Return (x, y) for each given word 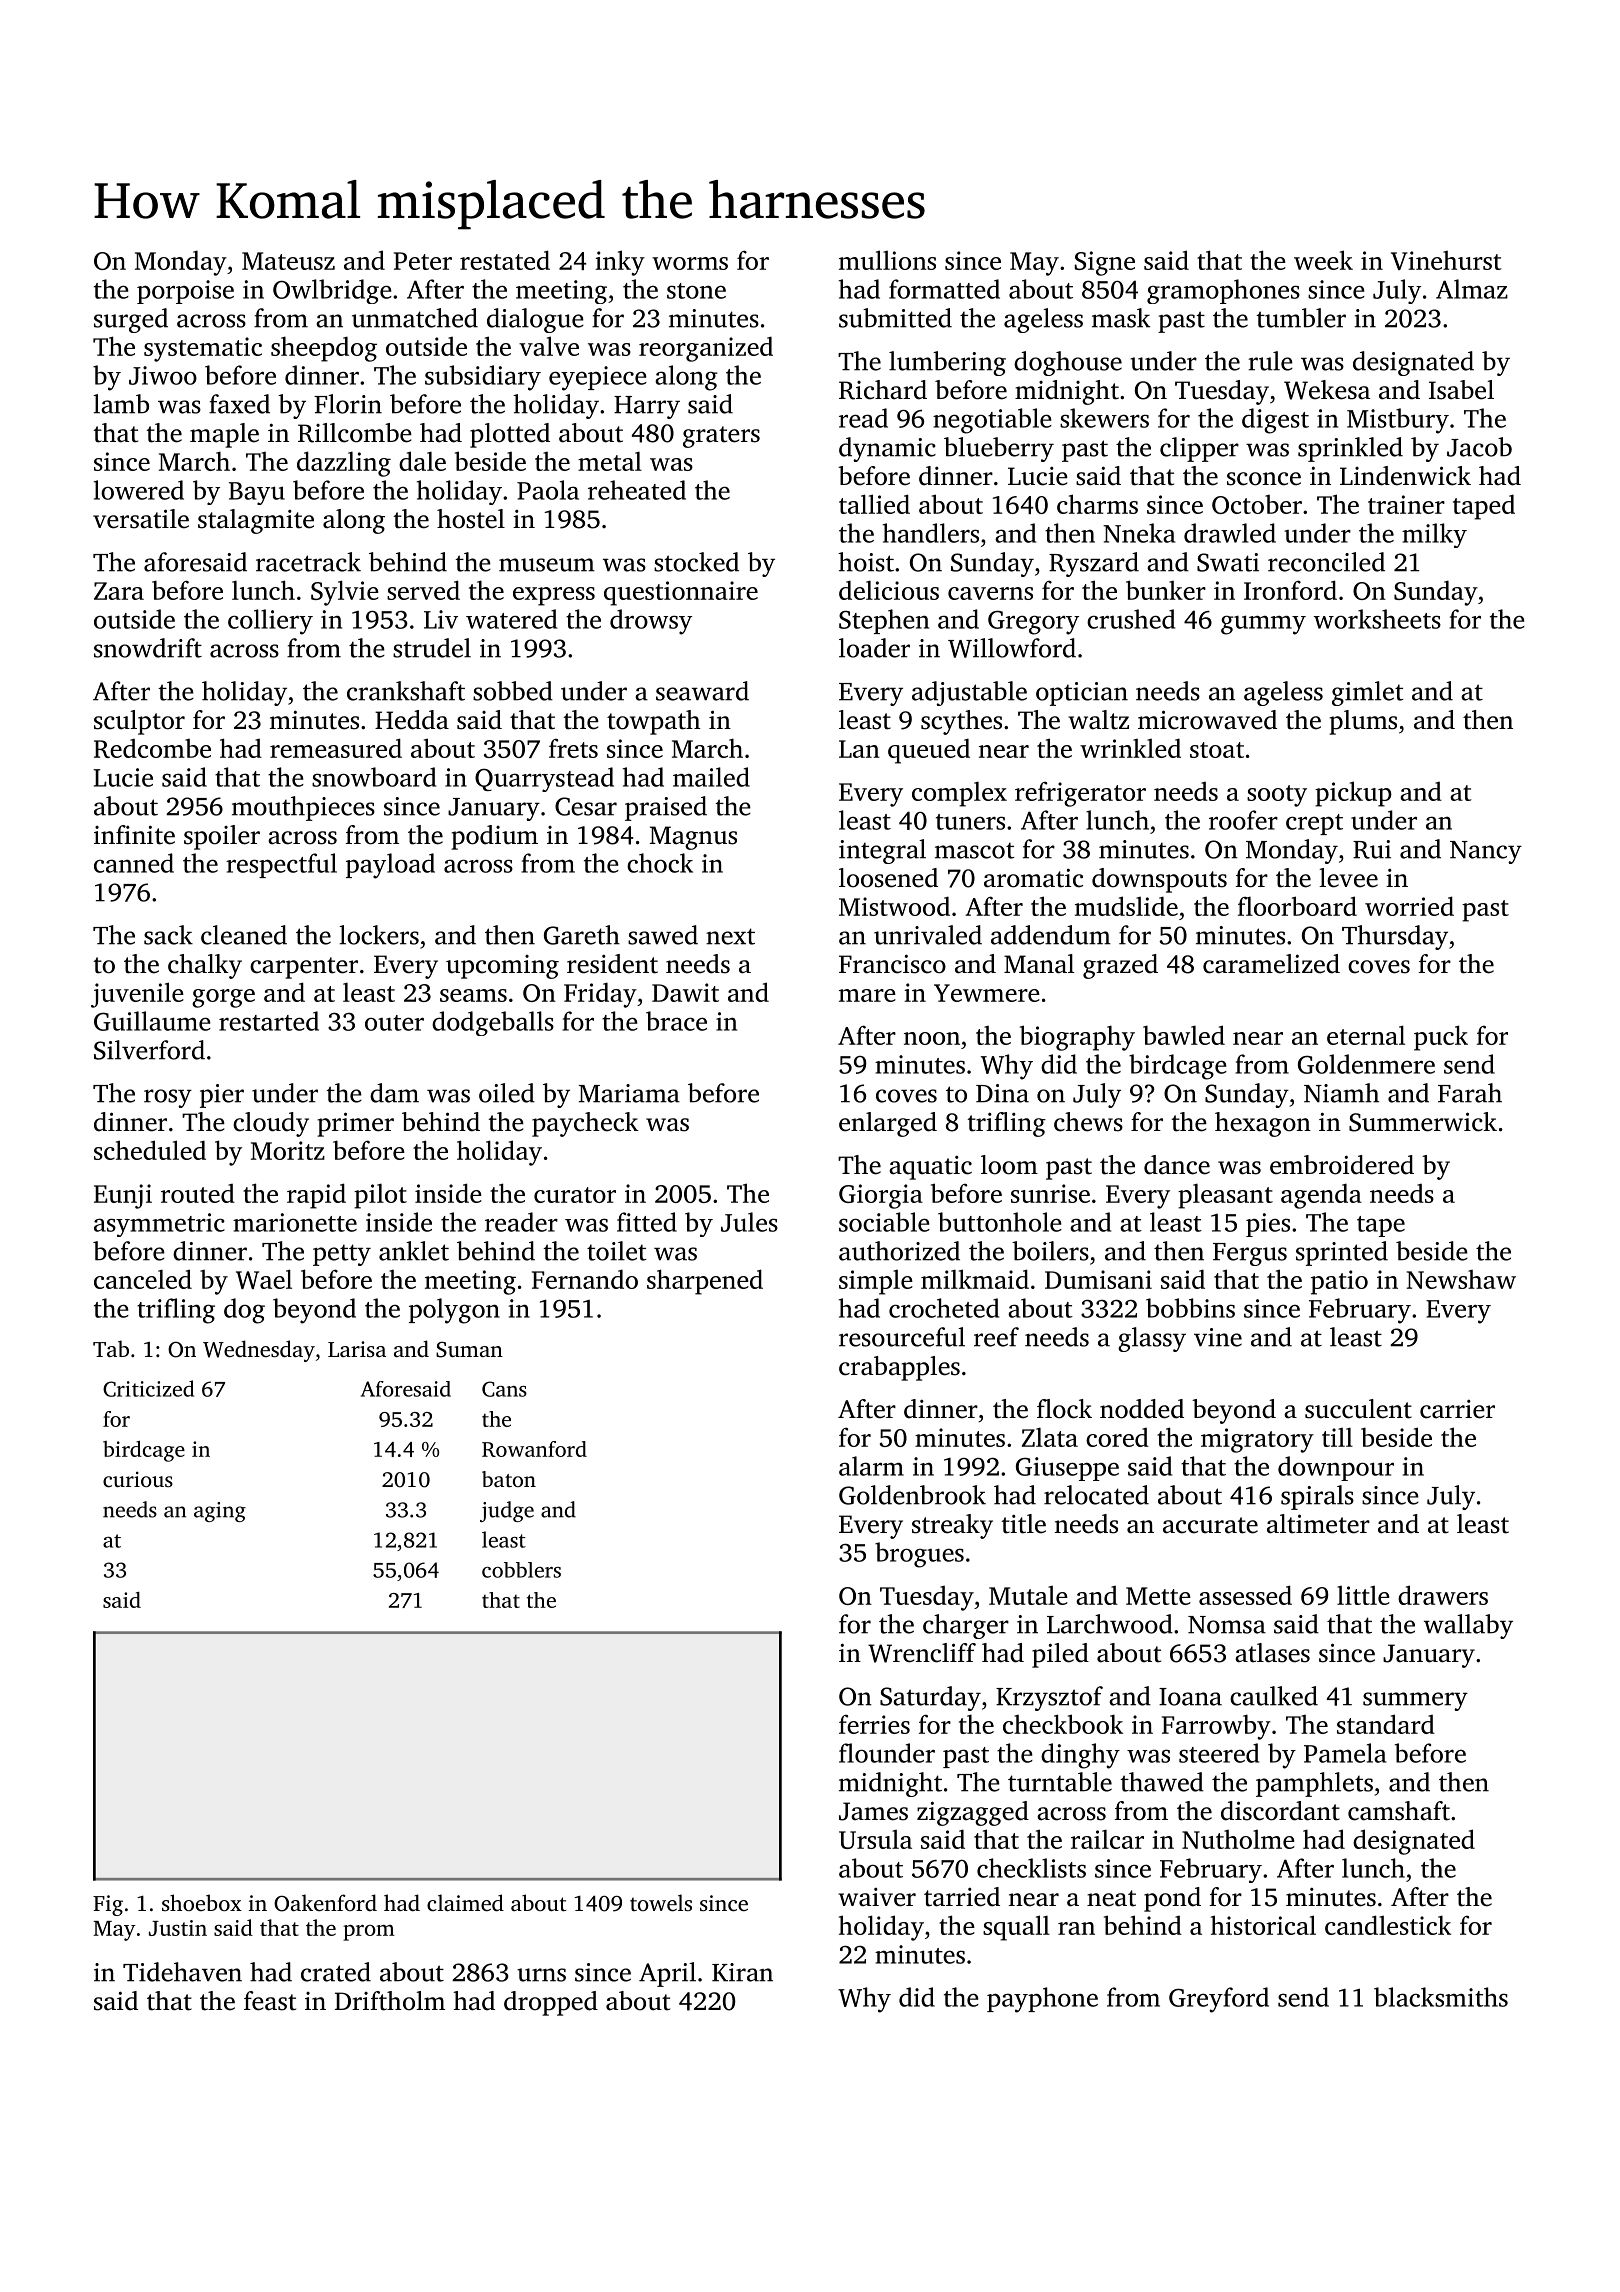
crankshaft (406, 691)
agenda (1321, 1196)
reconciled (1326, 562)
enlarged (888, 1124)
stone (696, 291)
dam (394, 1093)
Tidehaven (182, 1972)
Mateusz (288, 261)
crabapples (899, 1368)
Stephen (884, 621)
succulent (1358, 1409)
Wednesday (259, 1351)
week (1323, 260)
